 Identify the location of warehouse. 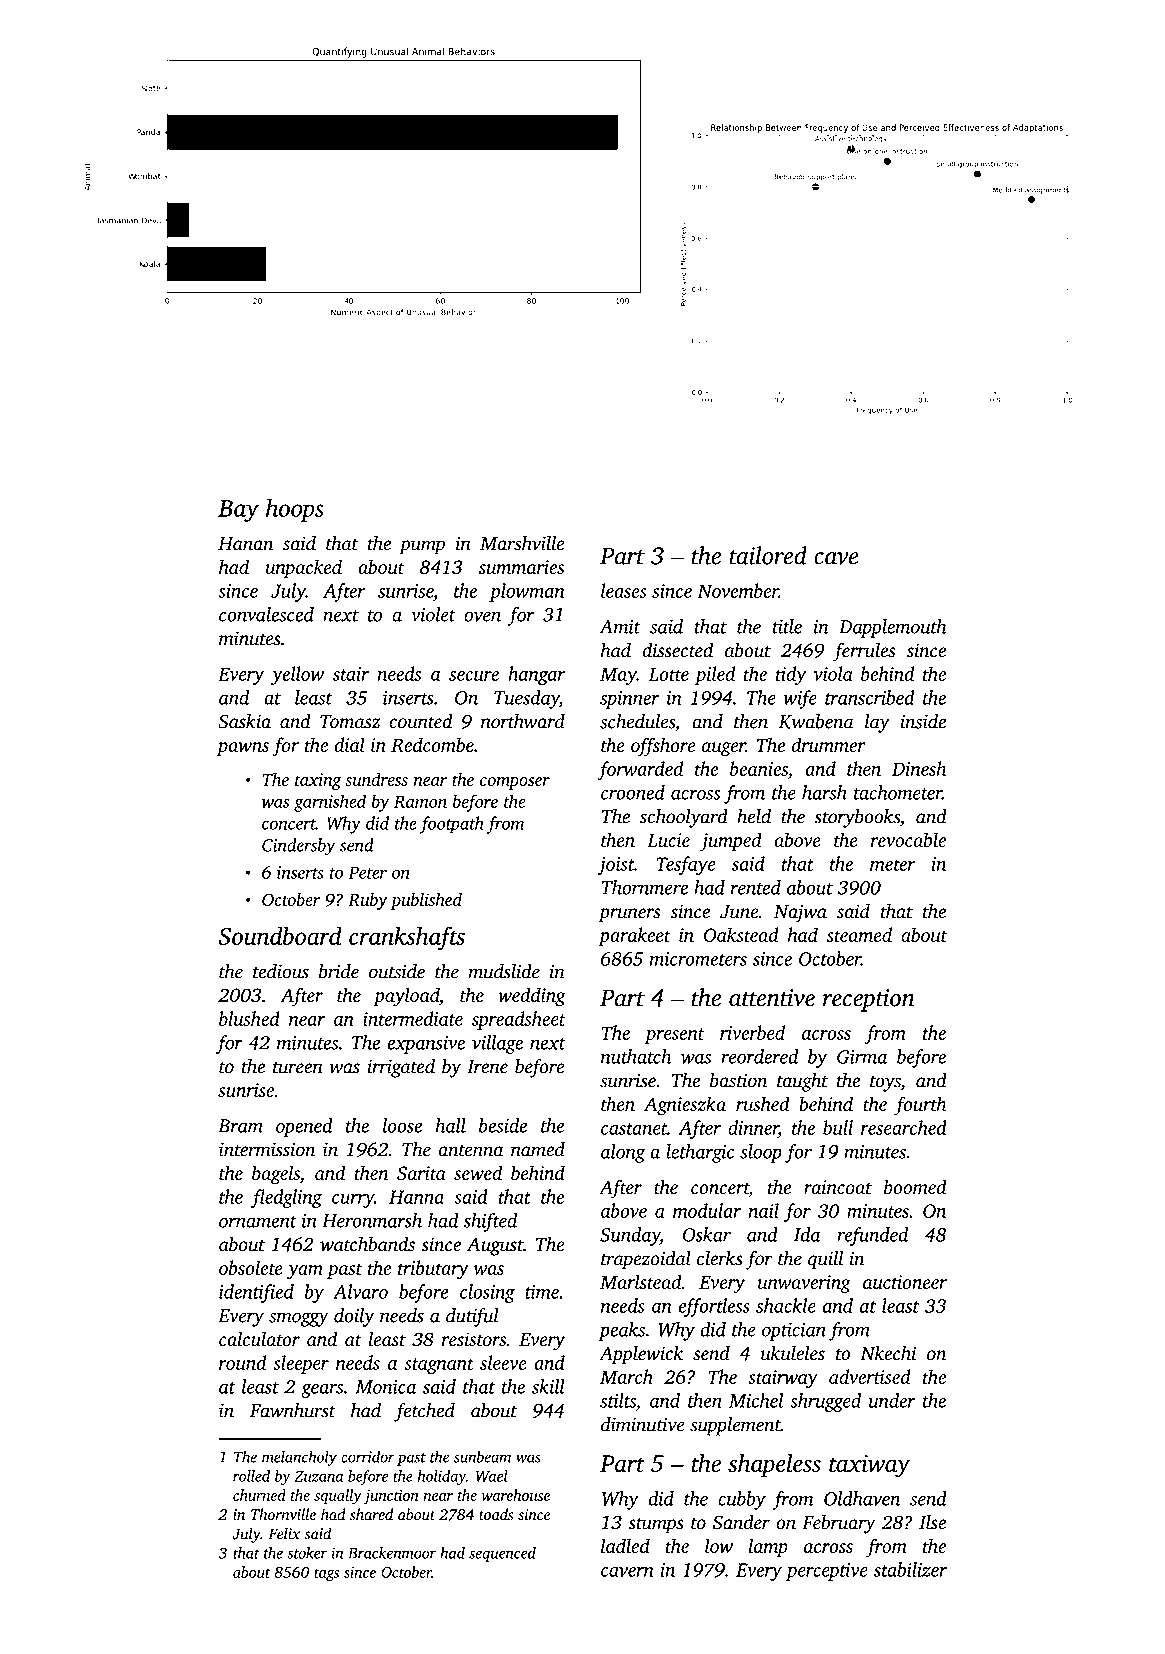
(516, 1495).
